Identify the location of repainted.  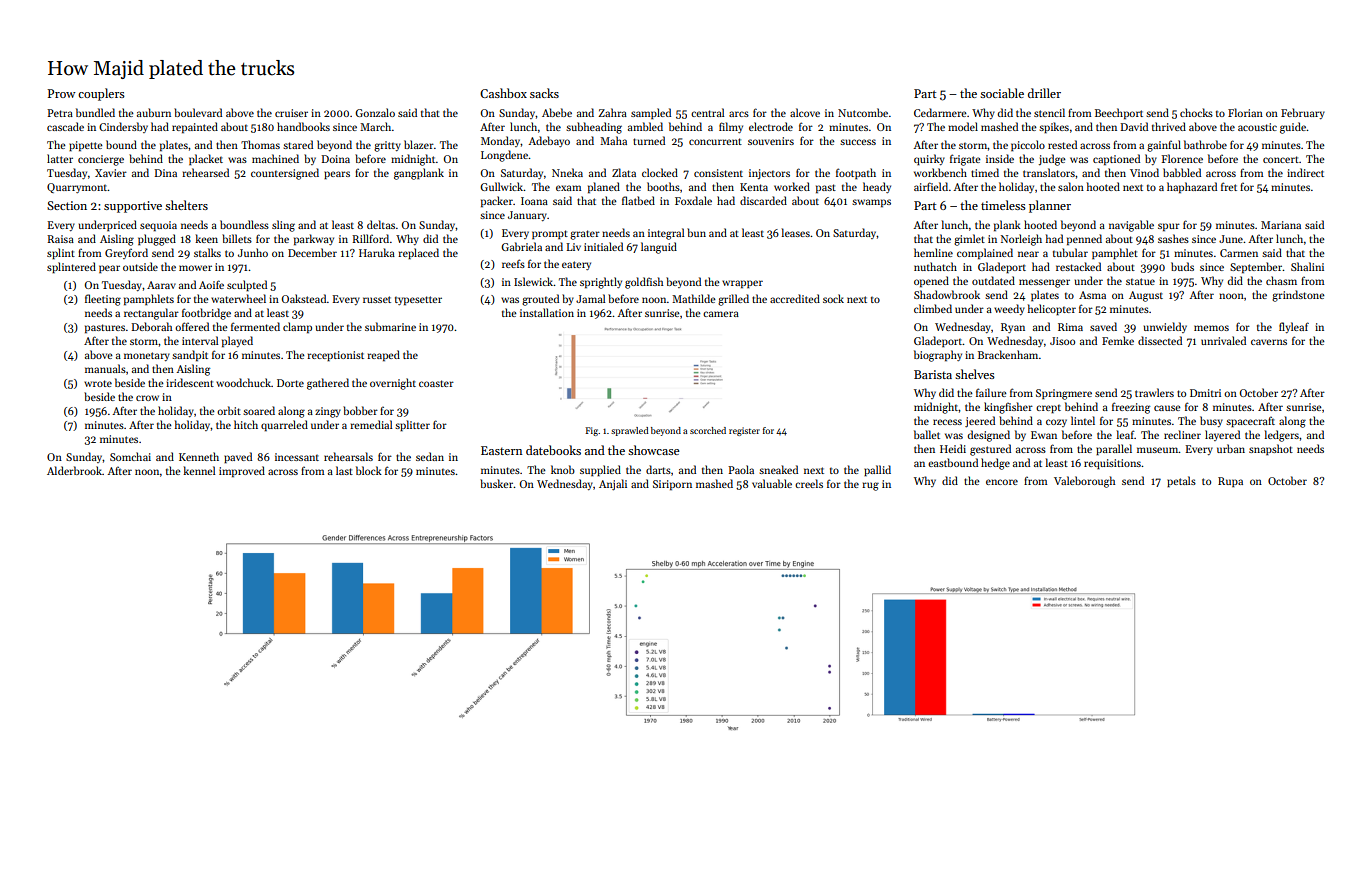
(195, 127).
